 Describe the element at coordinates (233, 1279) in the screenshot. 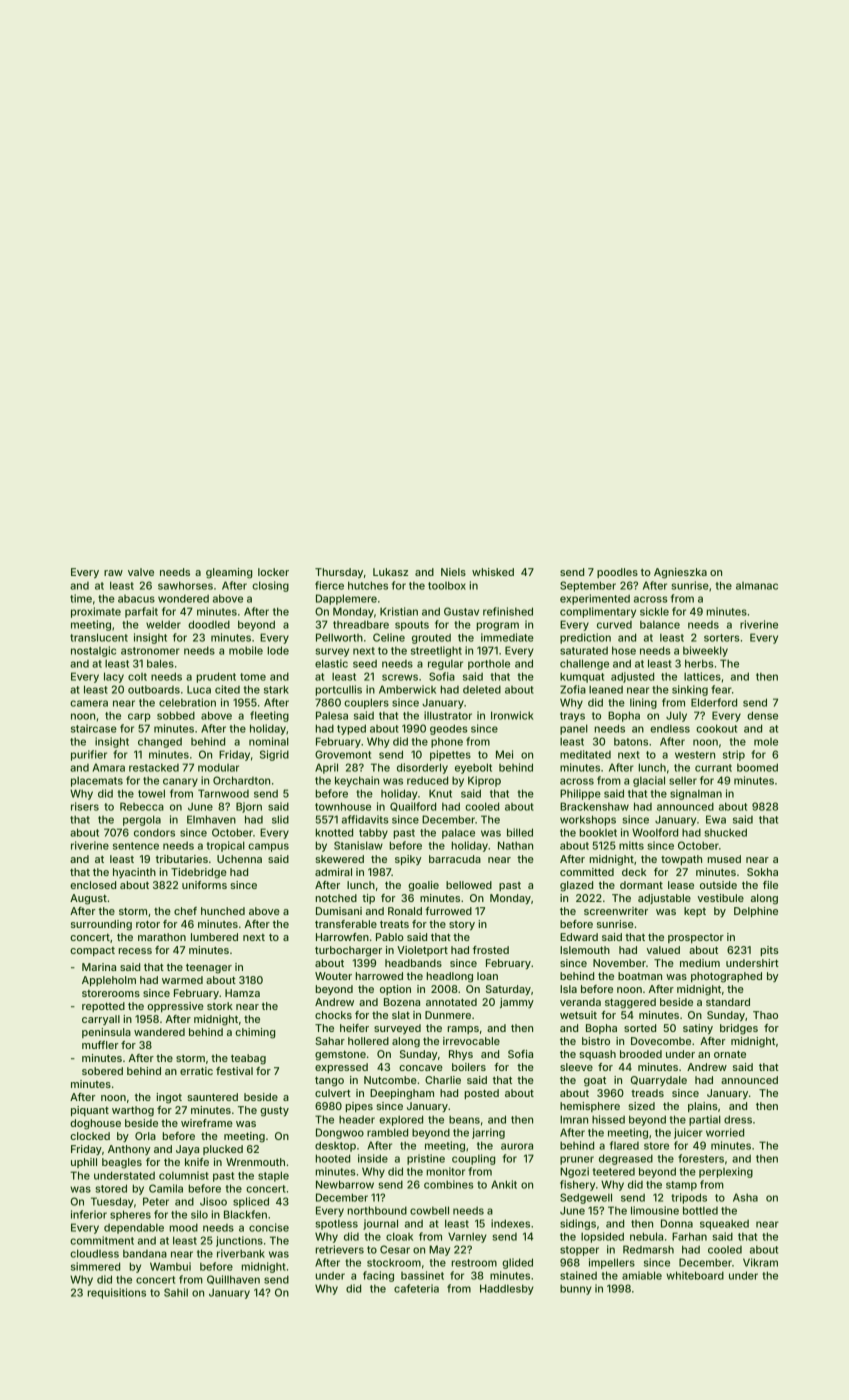

I see `Quillhaven` at that location.
